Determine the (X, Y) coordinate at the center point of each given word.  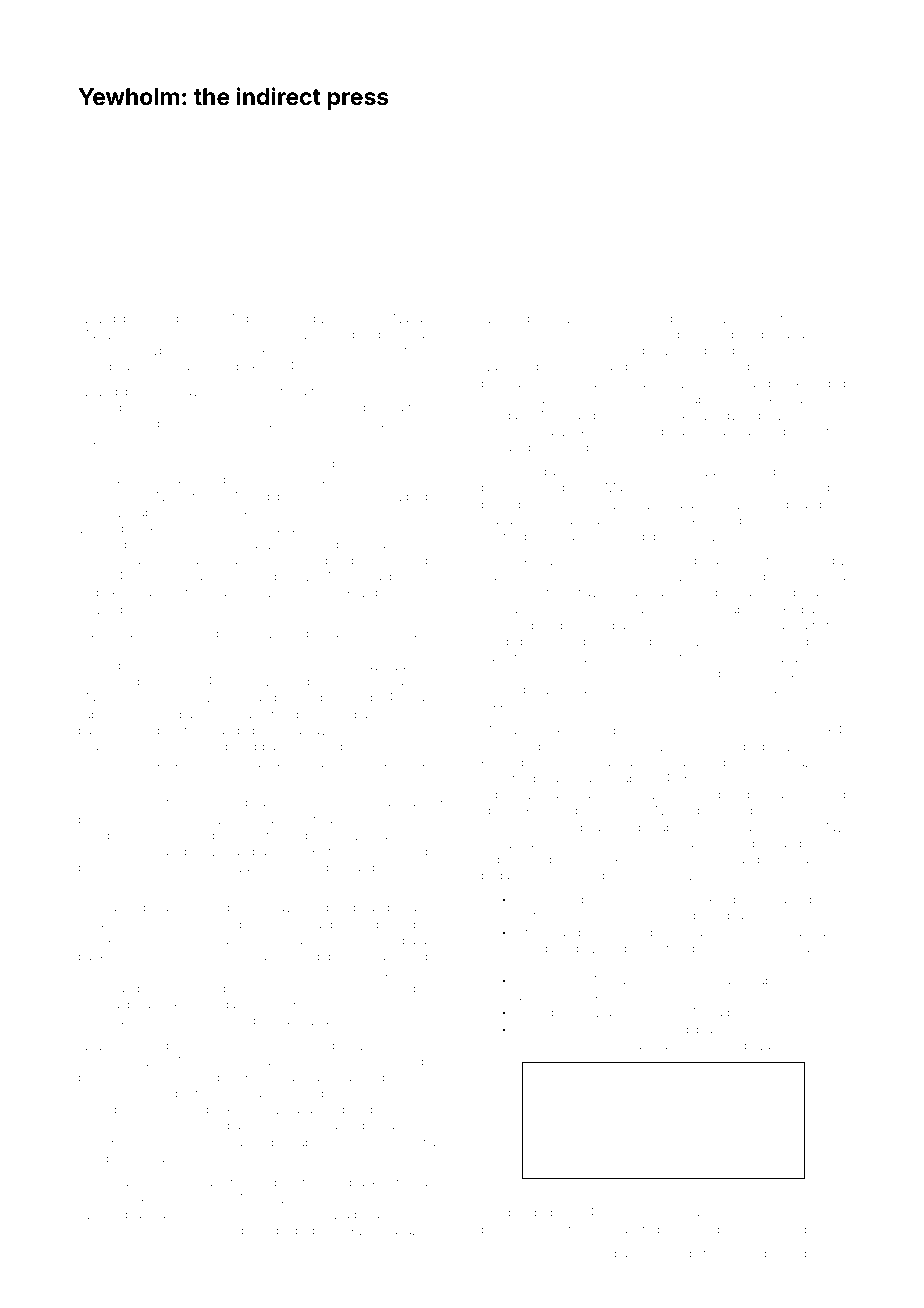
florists (165, 778)
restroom (402, 747)
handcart (767, 383)
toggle (274, 1144)
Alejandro (818, 473)
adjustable (753, 981)
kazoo (809, 762)
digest (498, 433)
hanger (286, 530)
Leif (144, 334)
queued (537, 1046)
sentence (204, 1021)
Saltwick (563, 431)
